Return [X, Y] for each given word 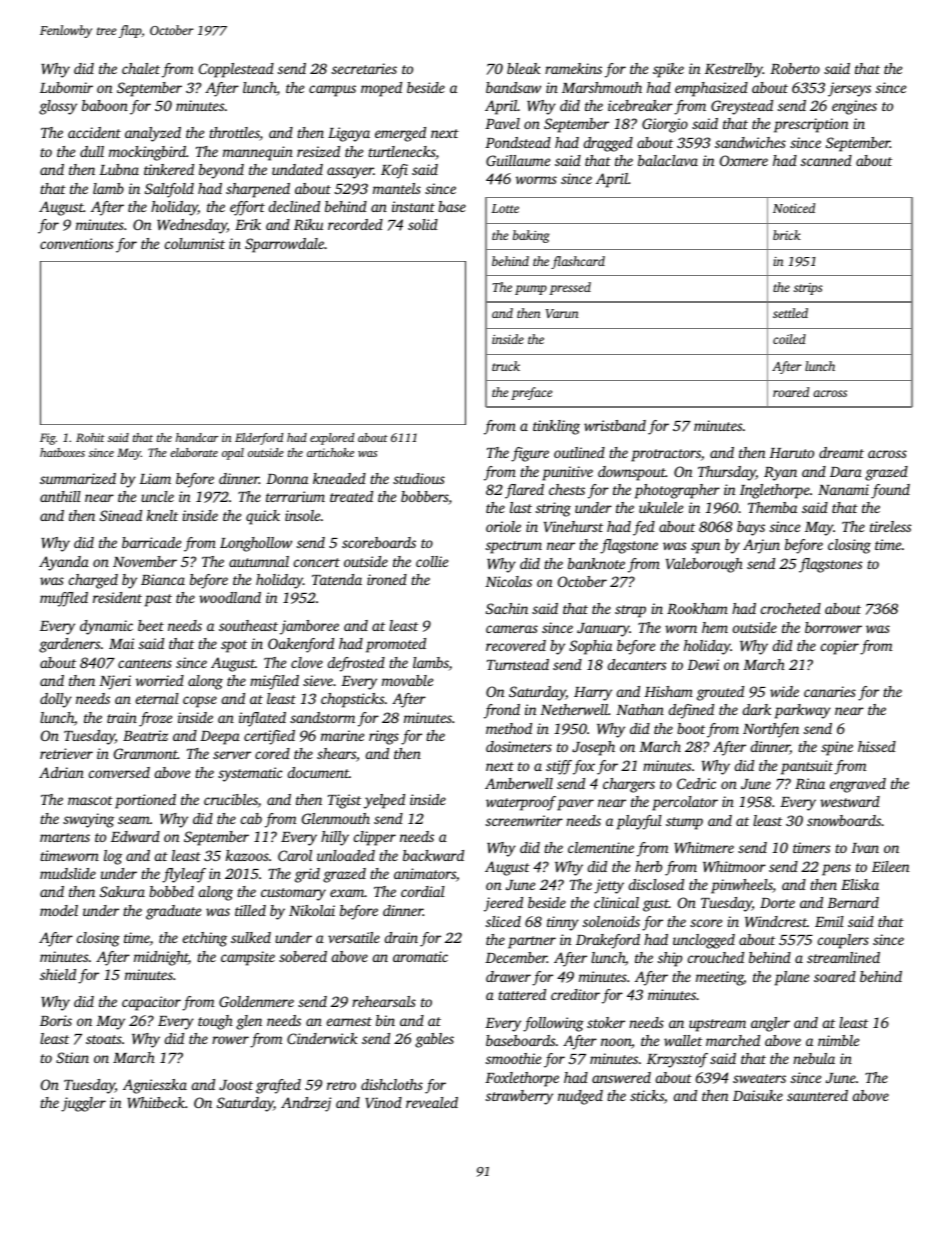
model [59, 910]
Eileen [891, 866]
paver [575, 805]
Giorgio [665, 125]
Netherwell [574, 709]
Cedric [696, 783]
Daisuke [758, 1095]
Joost [236, 1085]
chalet [141, 68]
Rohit [90, 437]
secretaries [364, 68]
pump [531, 290]
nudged [580, 1097]
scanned [826, 160]
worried [160, 680]
